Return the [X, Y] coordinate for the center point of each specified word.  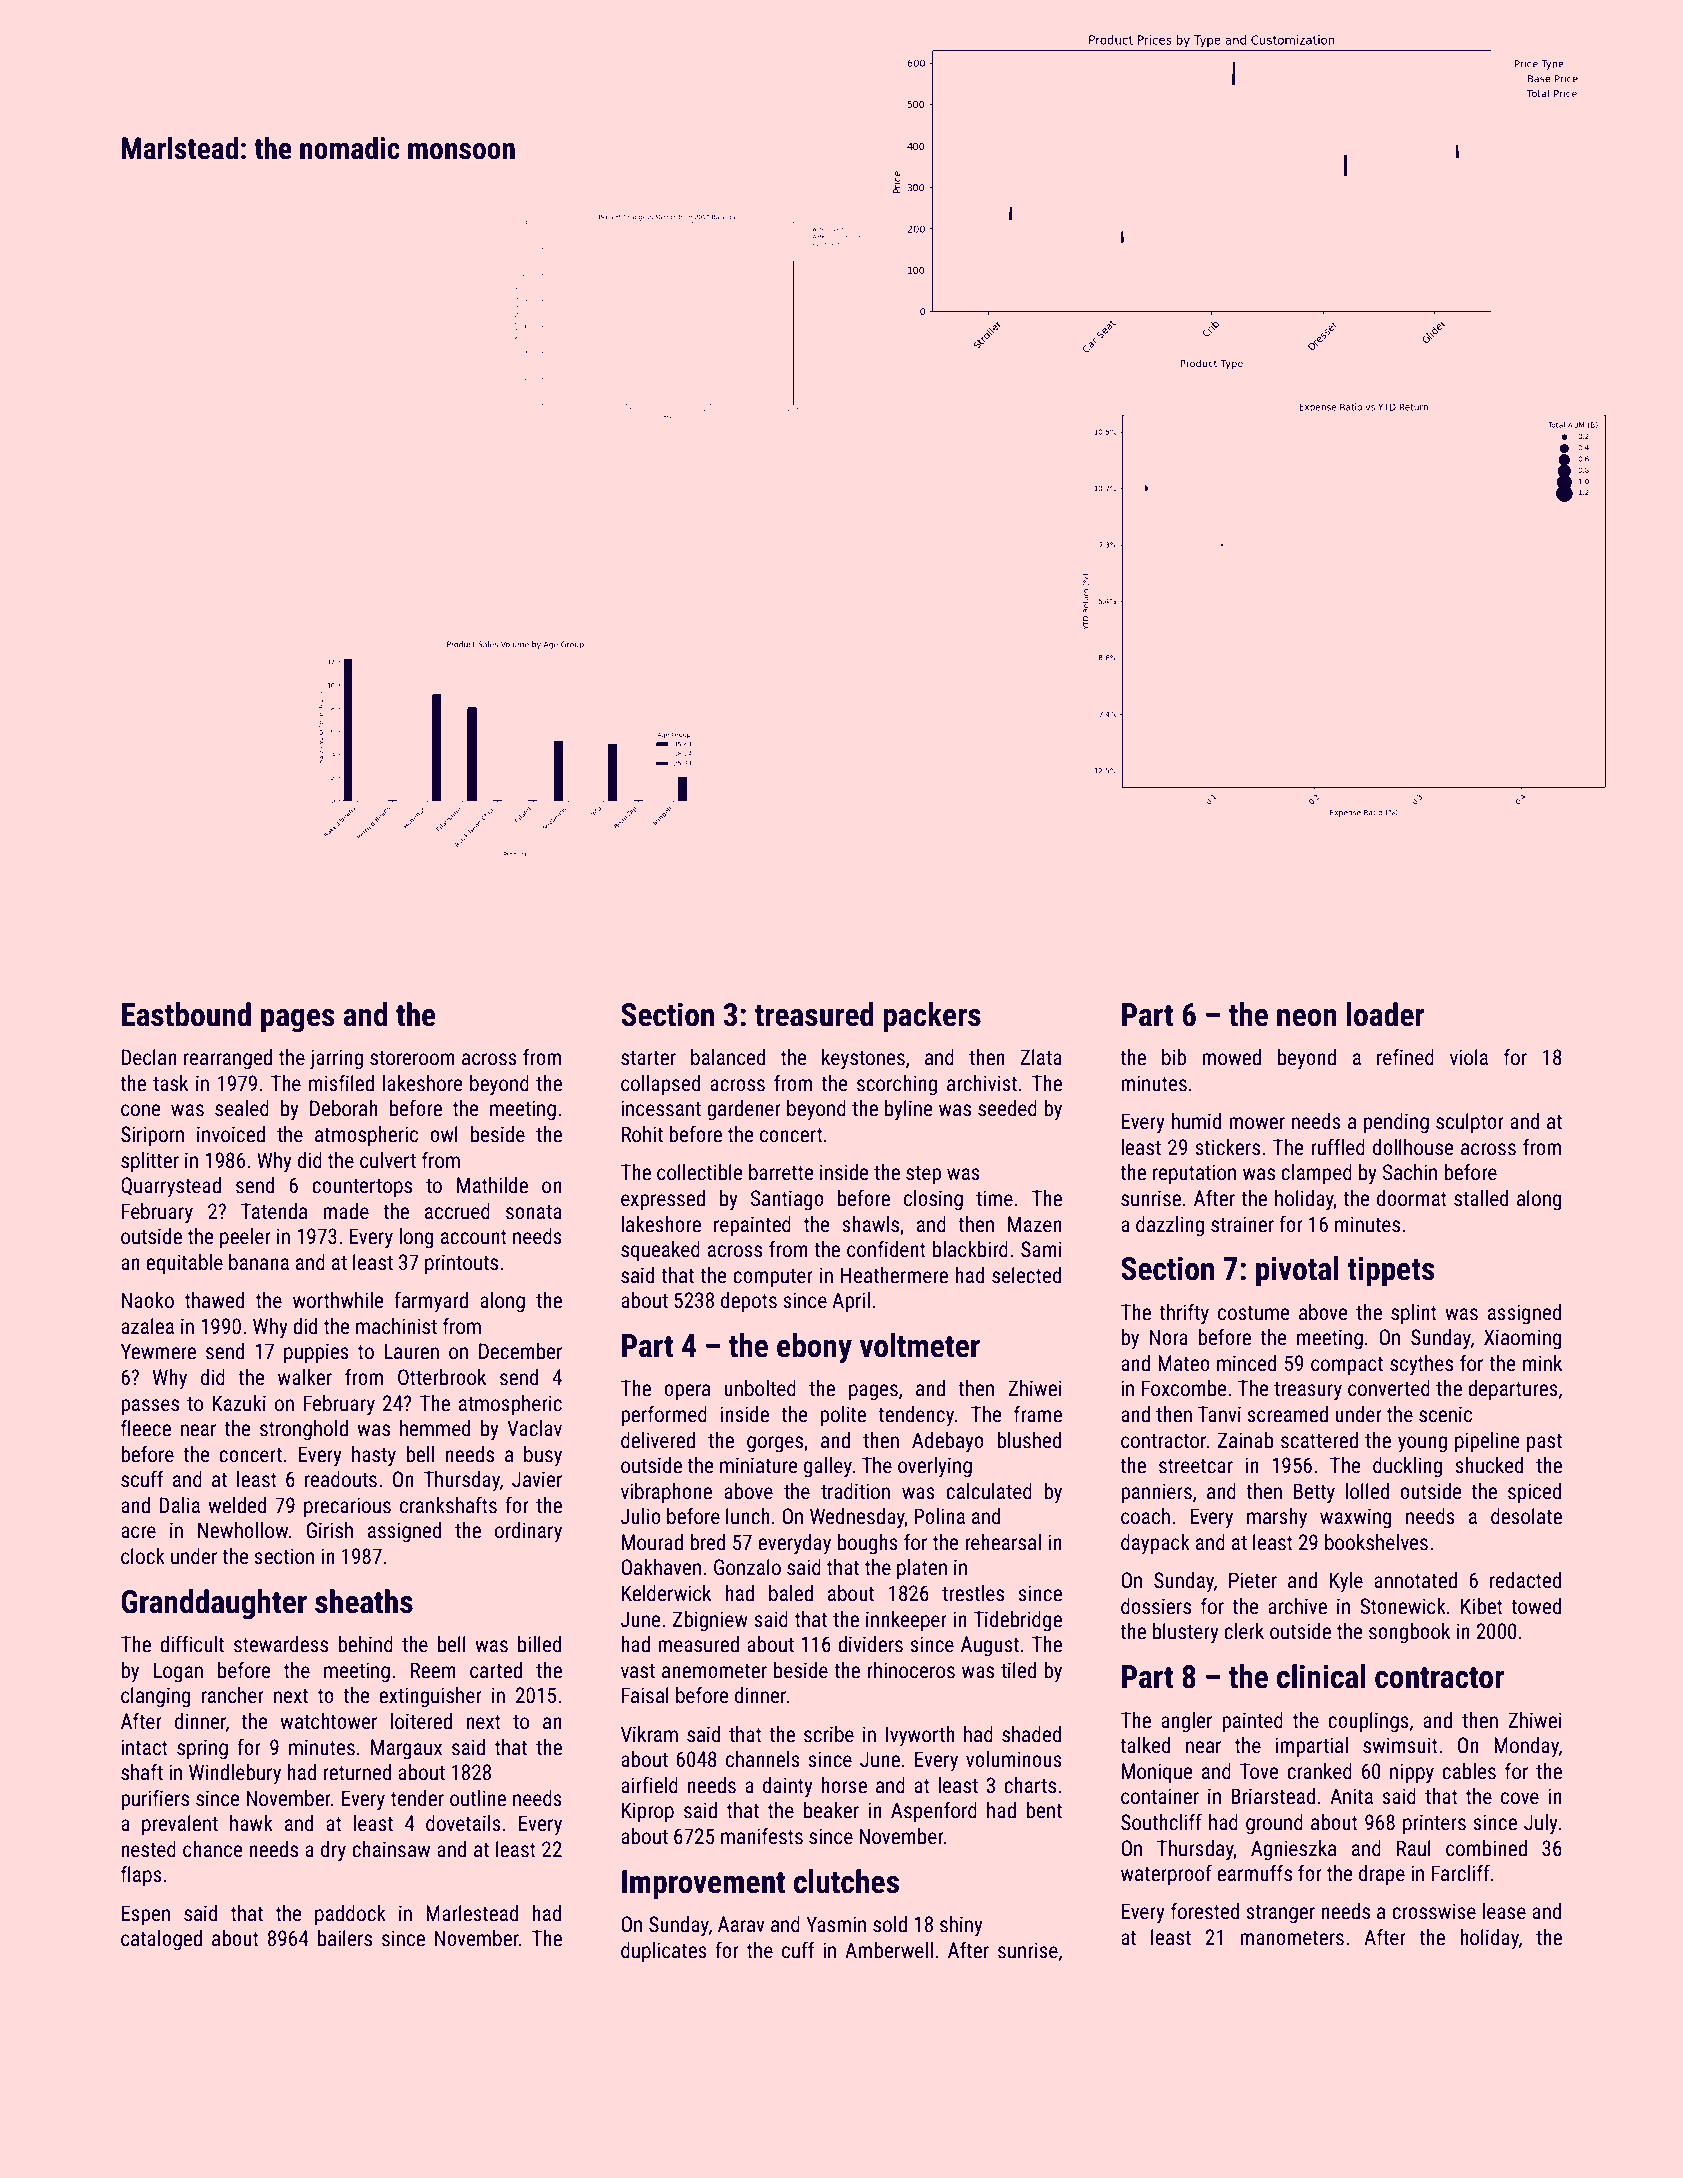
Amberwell [889, 1950]
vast [638, 1671]
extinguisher [430, 1697]
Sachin [1410, 1172]
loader [1385, 1014]
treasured [814, 1014]
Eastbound [186, 1014]
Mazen [1035, 1224]
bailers [345, 1938]
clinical [1321, 1676]
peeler [245, 1238]
